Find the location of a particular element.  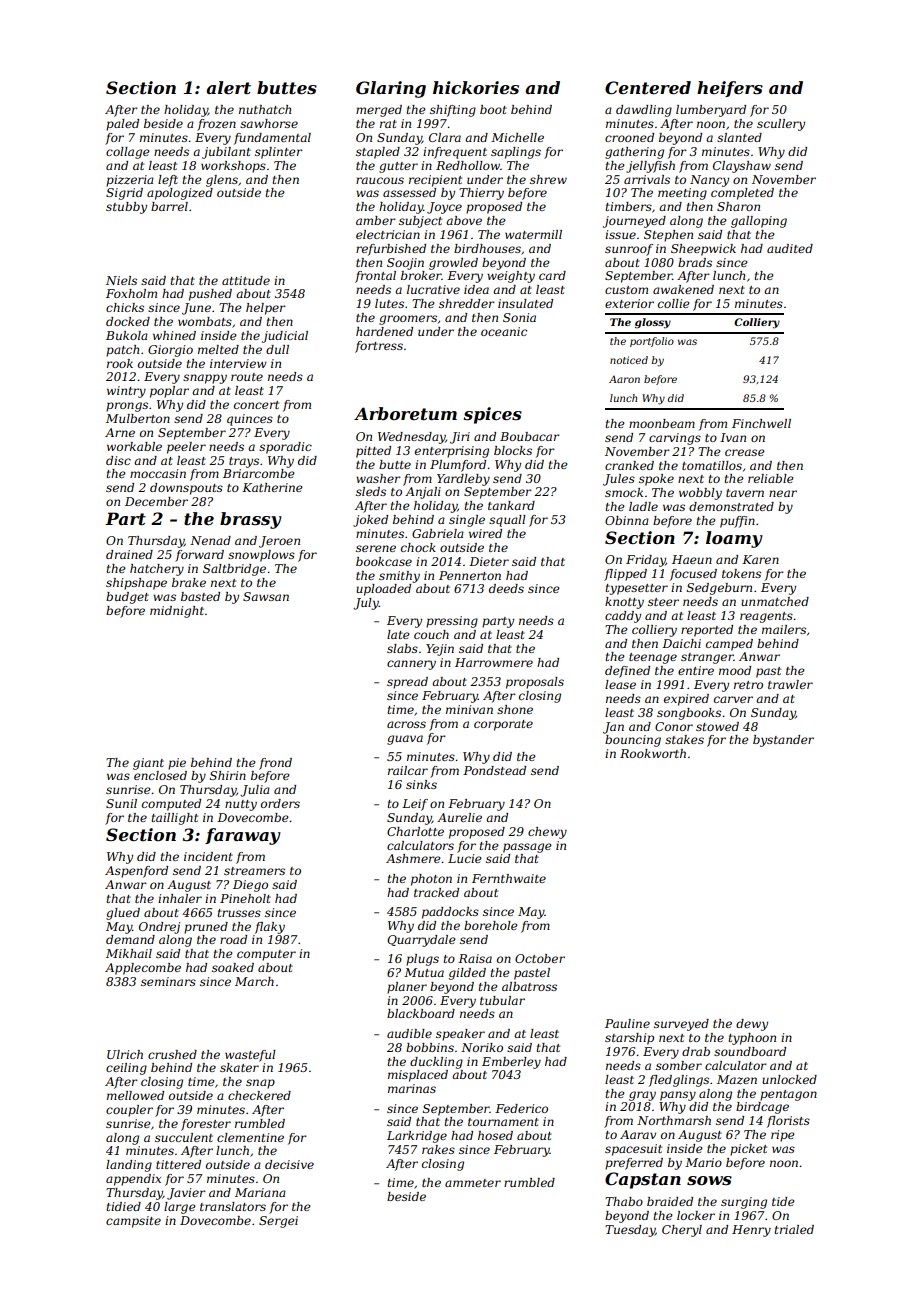

splinter is located at coordinates (279, 153).
